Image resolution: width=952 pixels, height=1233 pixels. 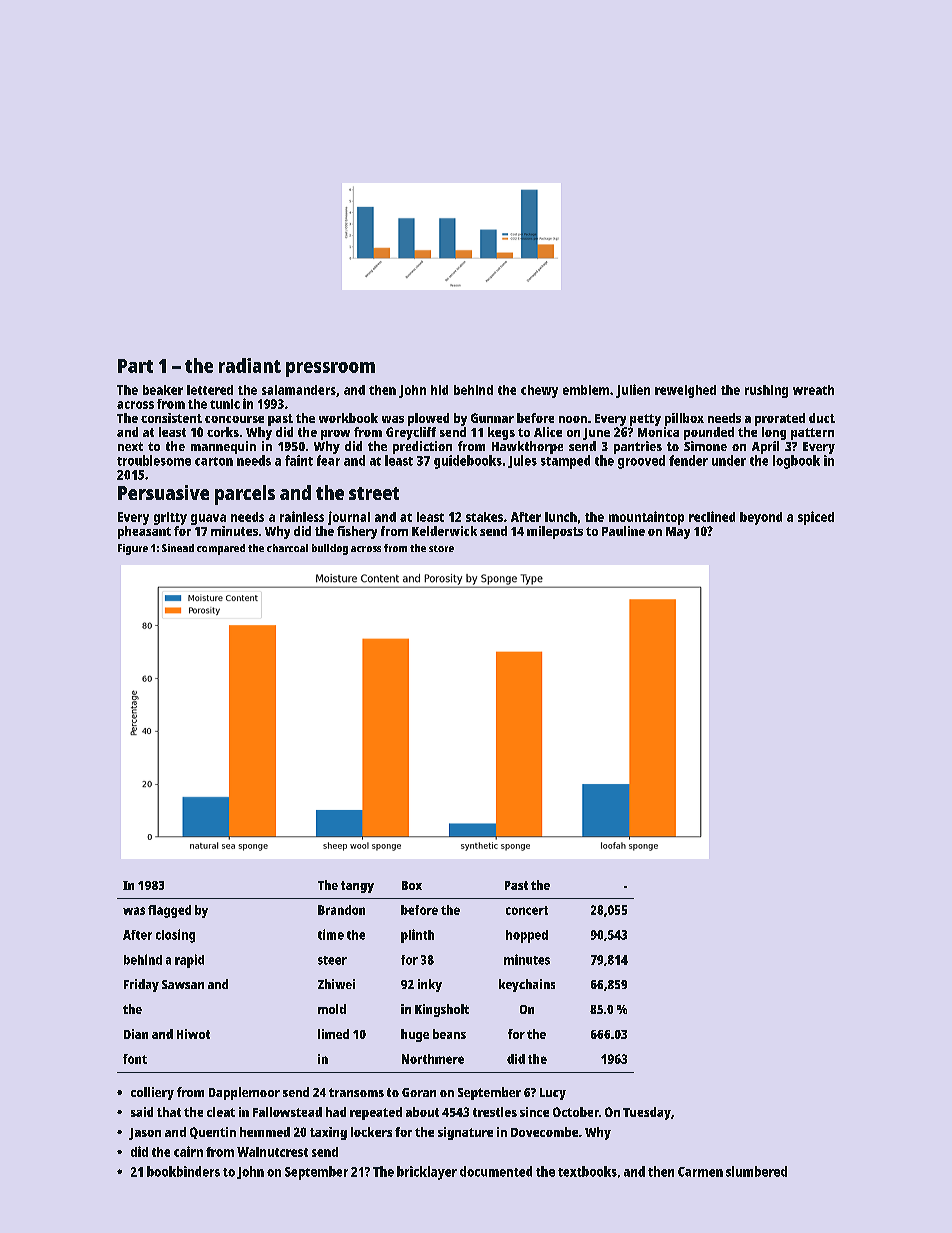 I want to click on Sawsan, so click(x=183, y=984).
